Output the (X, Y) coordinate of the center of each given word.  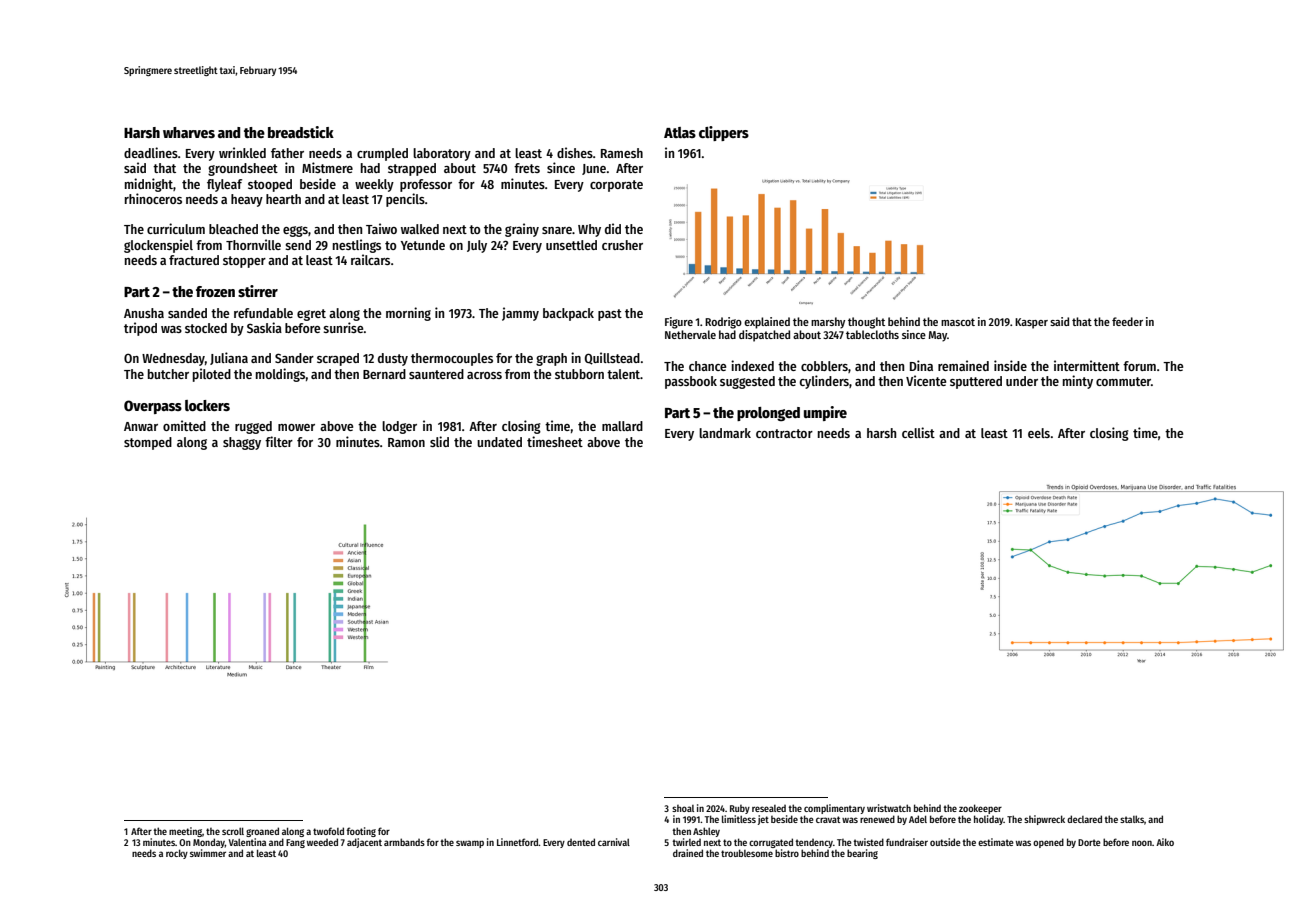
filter (279, 441)
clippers (724, 133)
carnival (614, 842)
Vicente (926, 380)
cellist (918, 432)
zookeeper (980, 809)
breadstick (301, 132)
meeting (185, 832)
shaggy (242, 443)
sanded (187, 313)
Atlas (680, 132)
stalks (1132, 819)
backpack (568, 314)
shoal (683, 808)
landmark (725, 433)
